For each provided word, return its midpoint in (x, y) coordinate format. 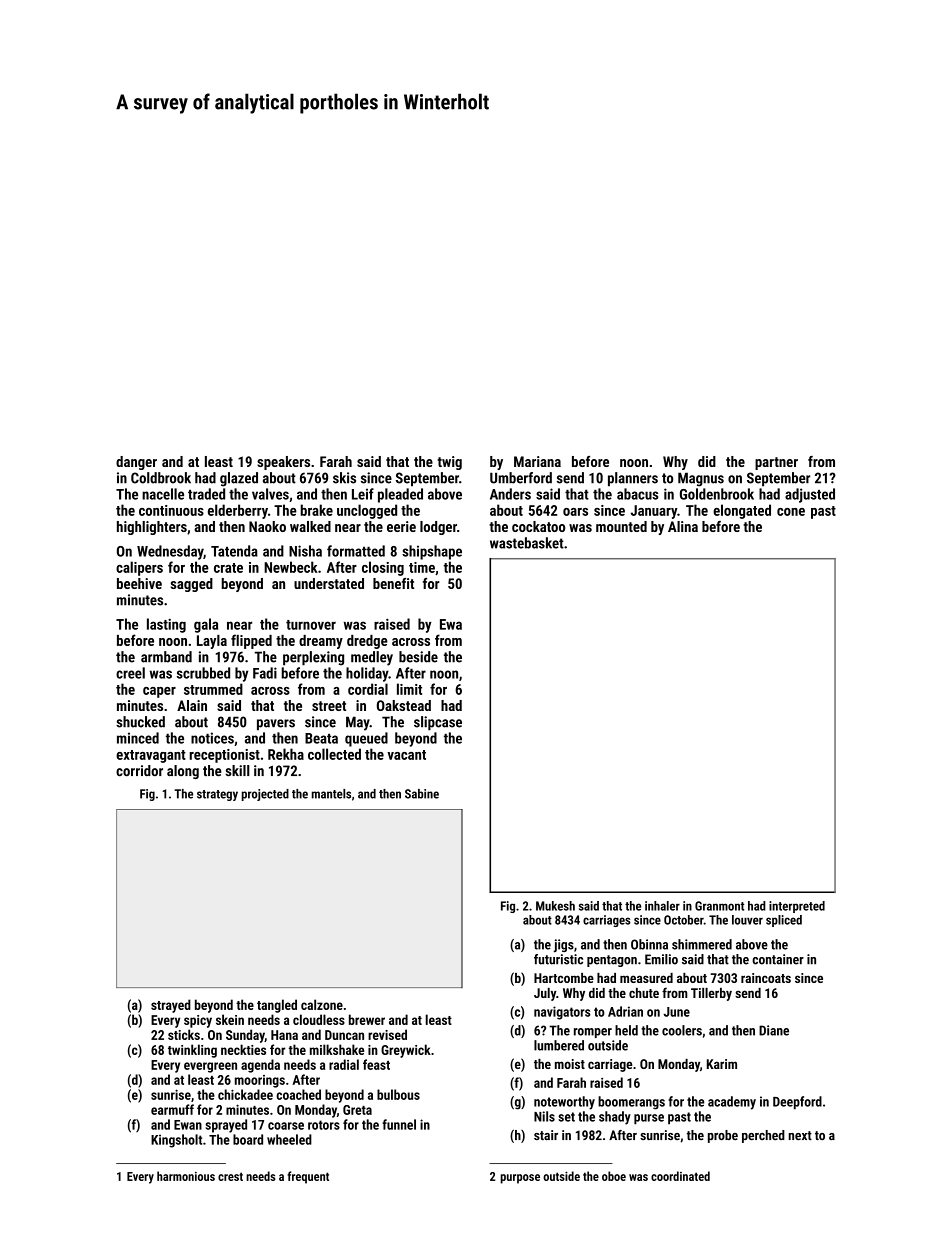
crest (230, 1176)
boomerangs (631, 1103)
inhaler (662, 906)
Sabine (422, 794)
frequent (308, 1177)
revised (387, 1034)
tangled (277, 1006)
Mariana (537, 461)
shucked (140, 722)
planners (633, 479)
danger (136, 463)
